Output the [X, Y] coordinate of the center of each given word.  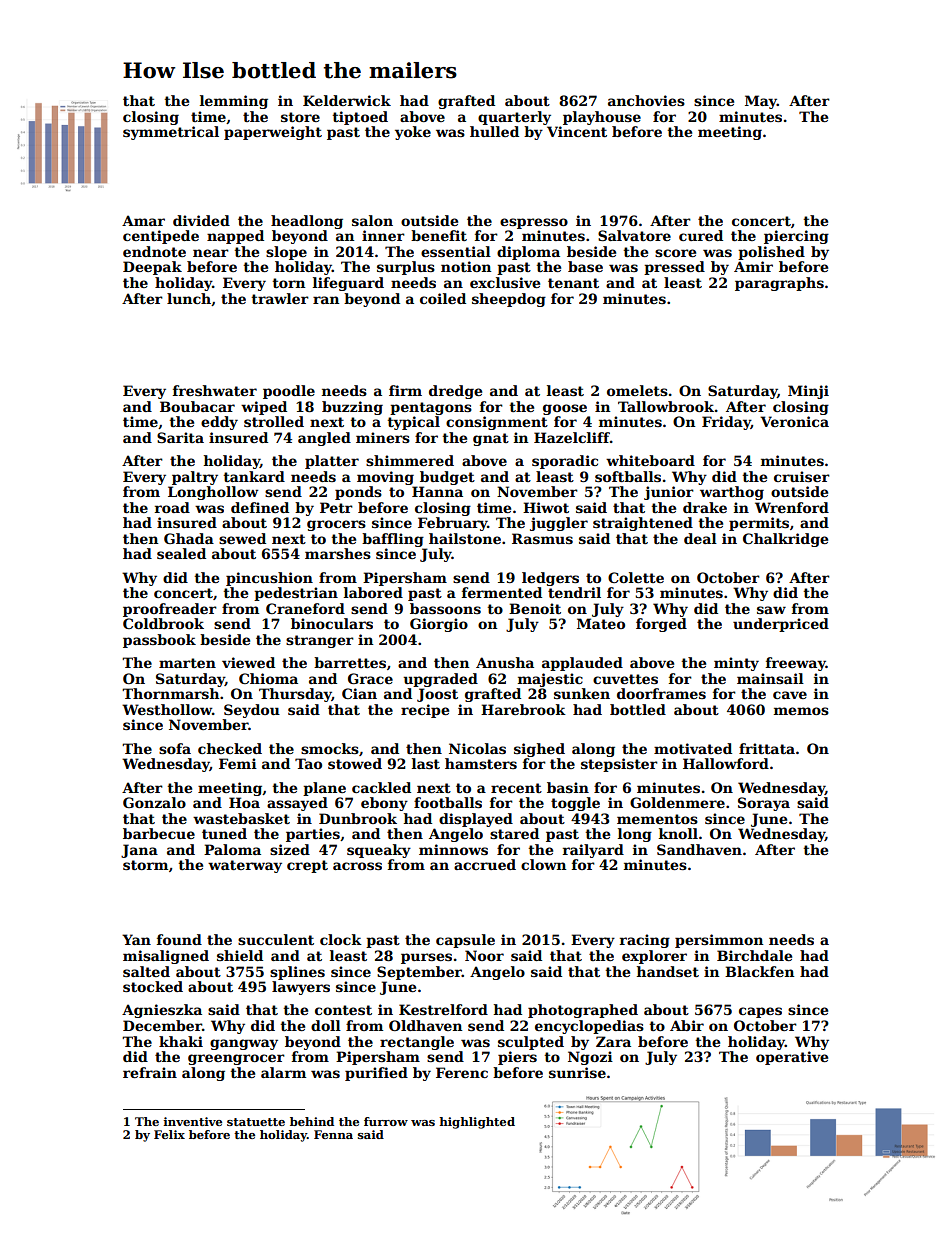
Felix [169, 1134]
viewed [248, 662]
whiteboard [650, 460]
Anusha [505, 662]
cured [701, 235]
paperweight [273, 133]
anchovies [646, 100]
